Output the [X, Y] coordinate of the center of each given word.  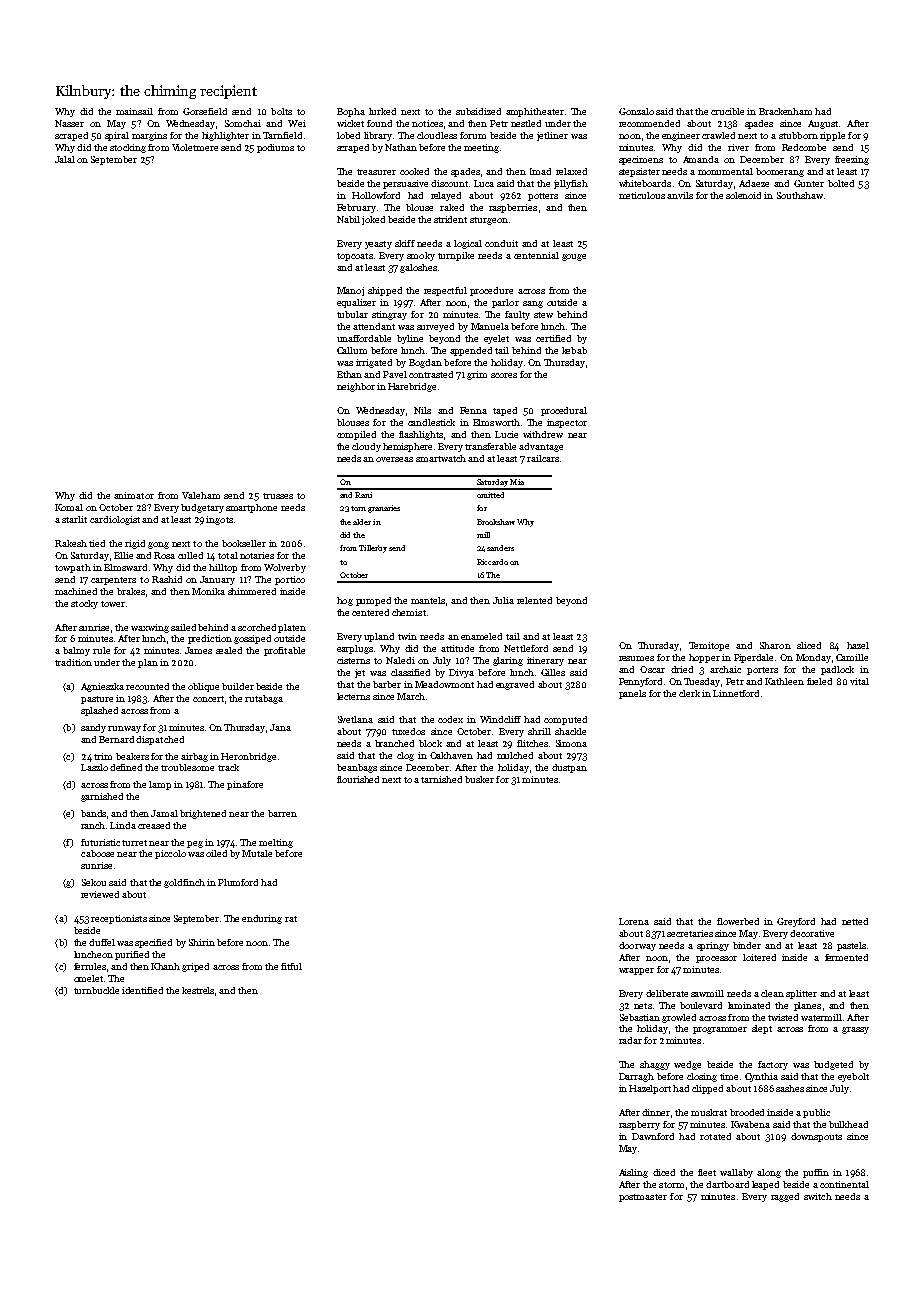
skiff [405, 243]
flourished [358, 779]
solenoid [743, 195]
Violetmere [195, 147]
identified [142, 990]
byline [410, 339]
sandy [93, 728]
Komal [69, 507]
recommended [649, 123]
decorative [812, 933]
